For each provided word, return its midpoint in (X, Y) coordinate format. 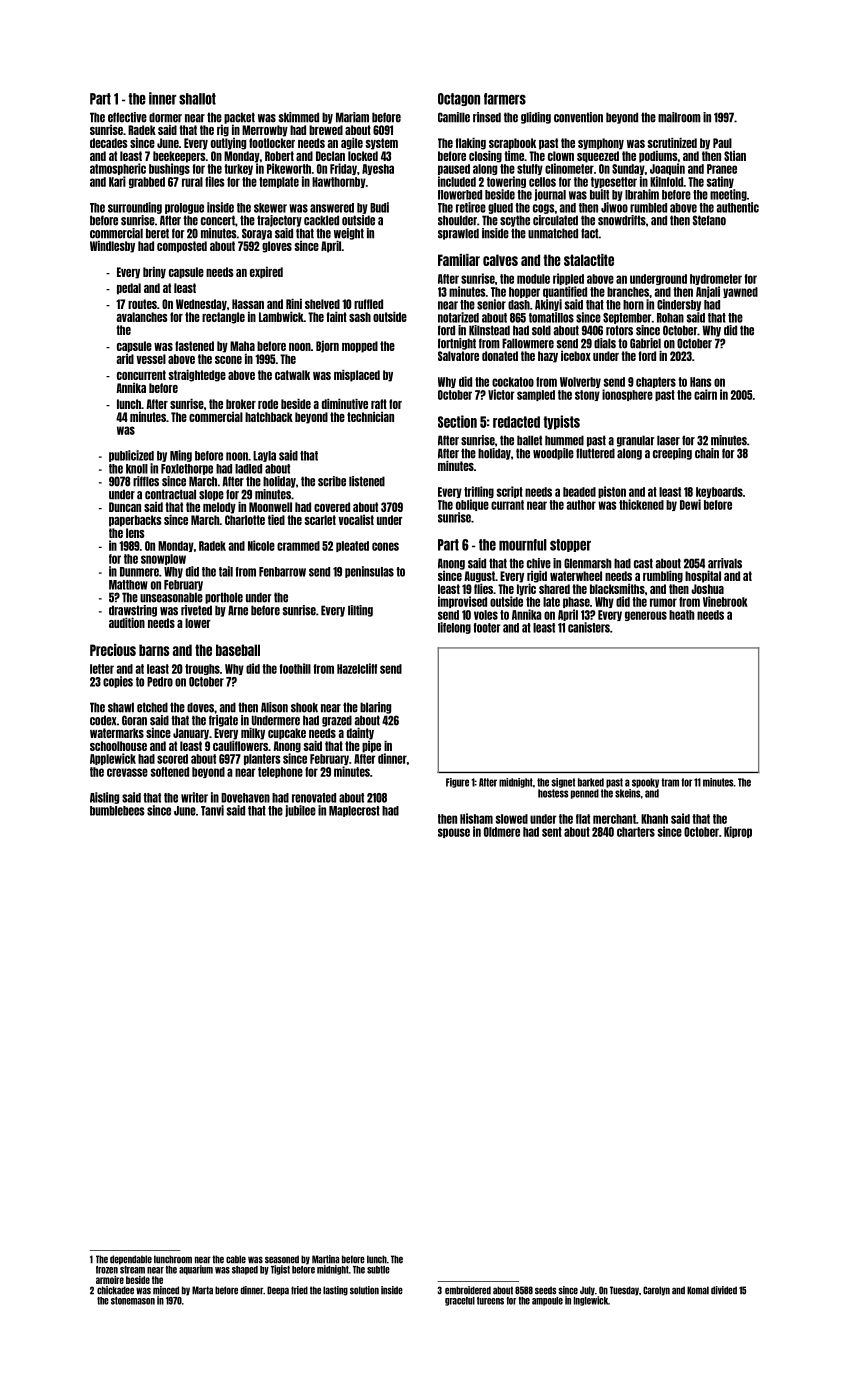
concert (218, 220)
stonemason (133, 1301)
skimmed (299, 117)
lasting (335, 1291)
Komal (698, 1290)
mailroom (679, 117)
